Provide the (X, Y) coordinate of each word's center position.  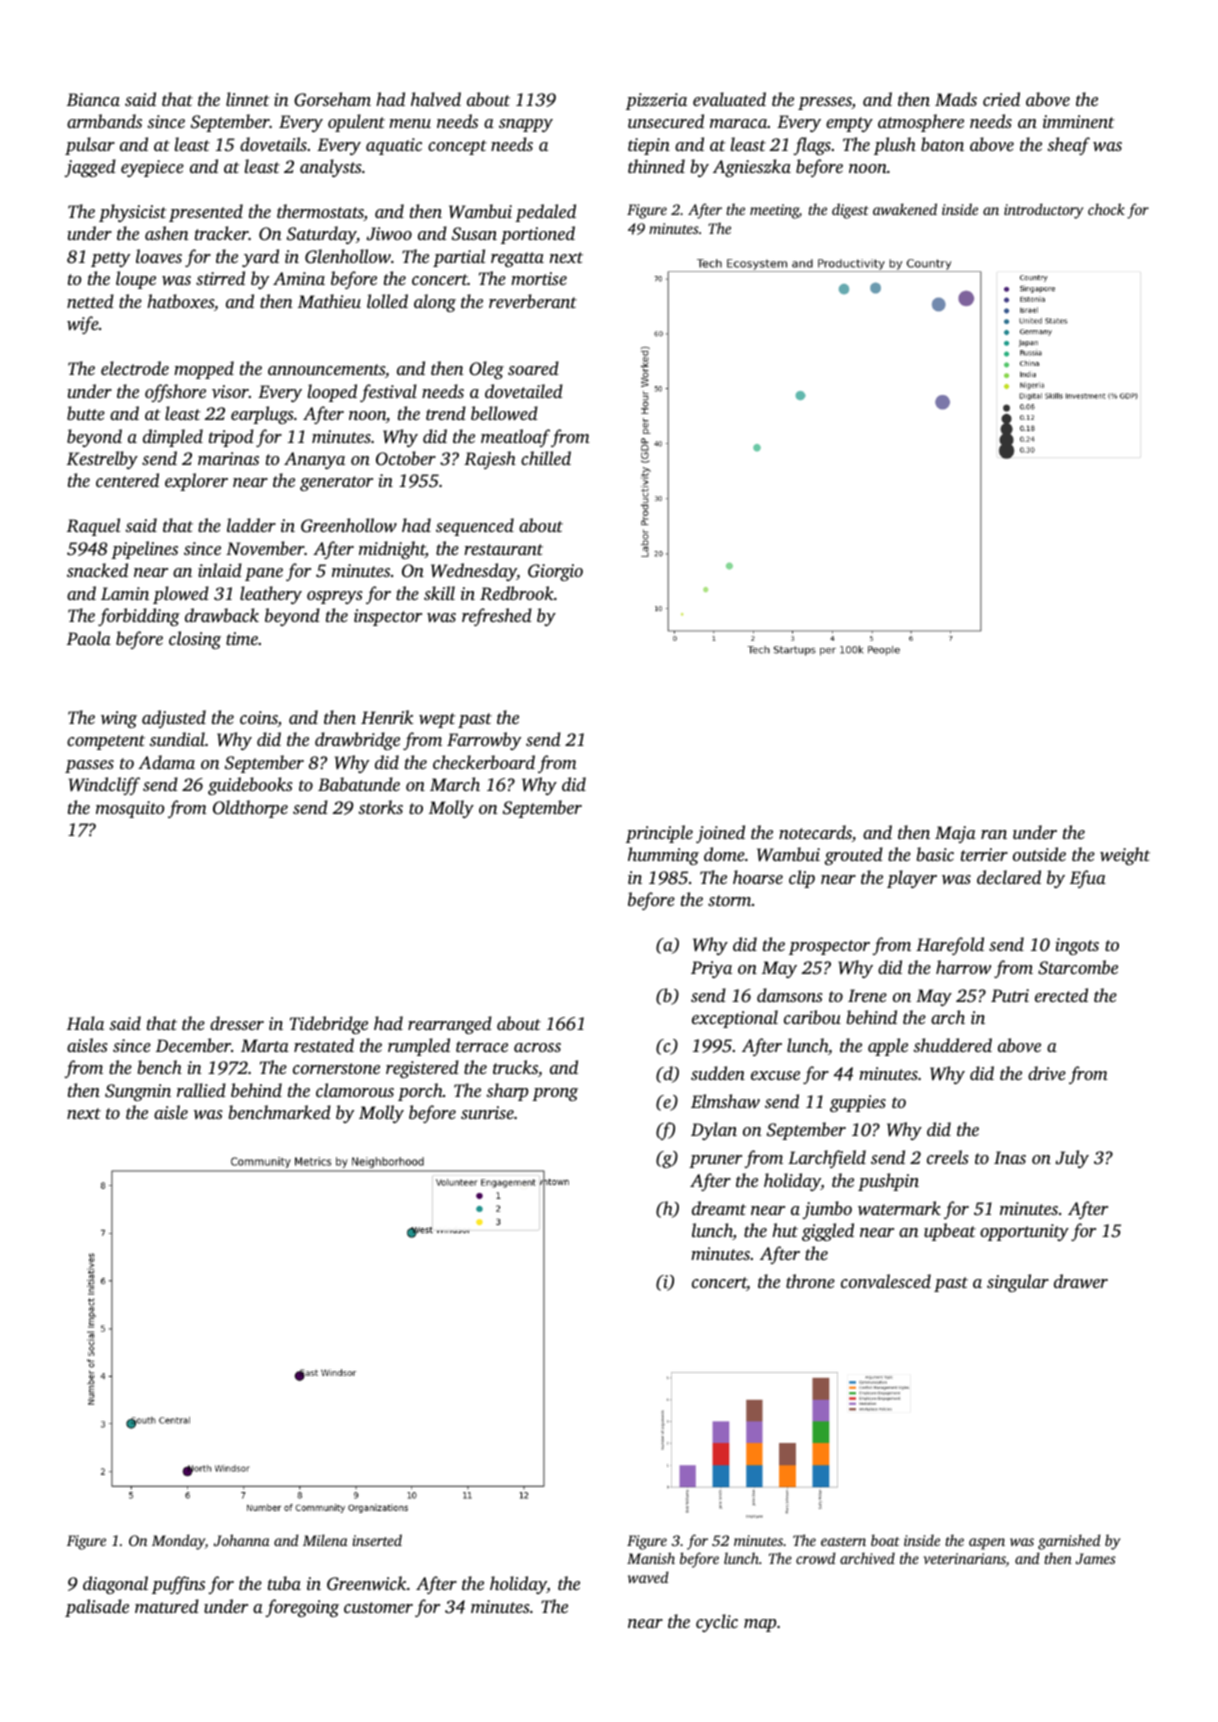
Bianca (93, 99)
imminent (1078, 121)
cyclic (717, 1623)
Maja (955, 834)
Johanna (242, 1540)
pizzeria (656, 101)
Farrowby (484, 741)
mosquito (130, 809)
